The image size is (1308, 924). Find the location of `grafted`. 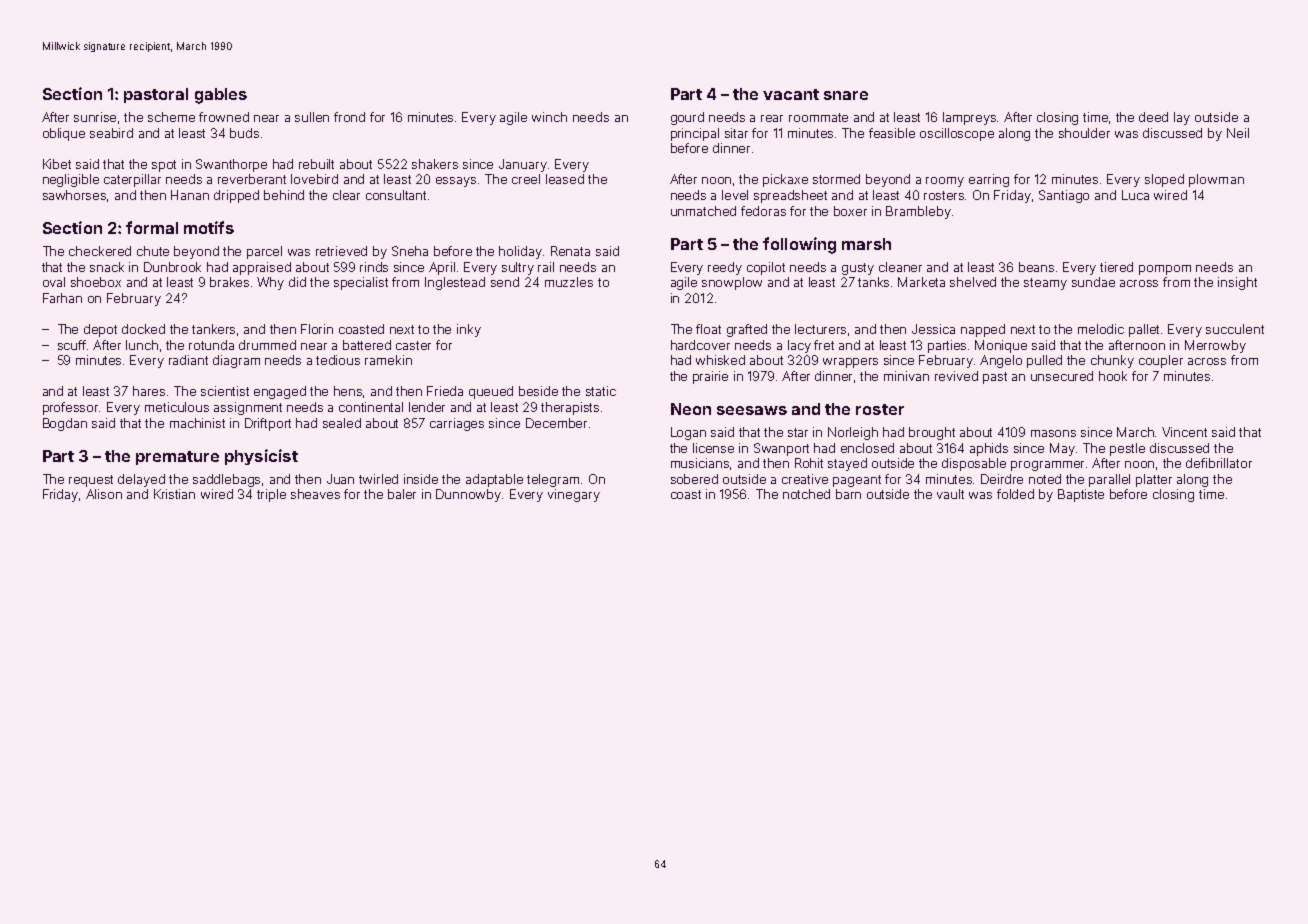

grafted is located at coordinates (747, 330).
